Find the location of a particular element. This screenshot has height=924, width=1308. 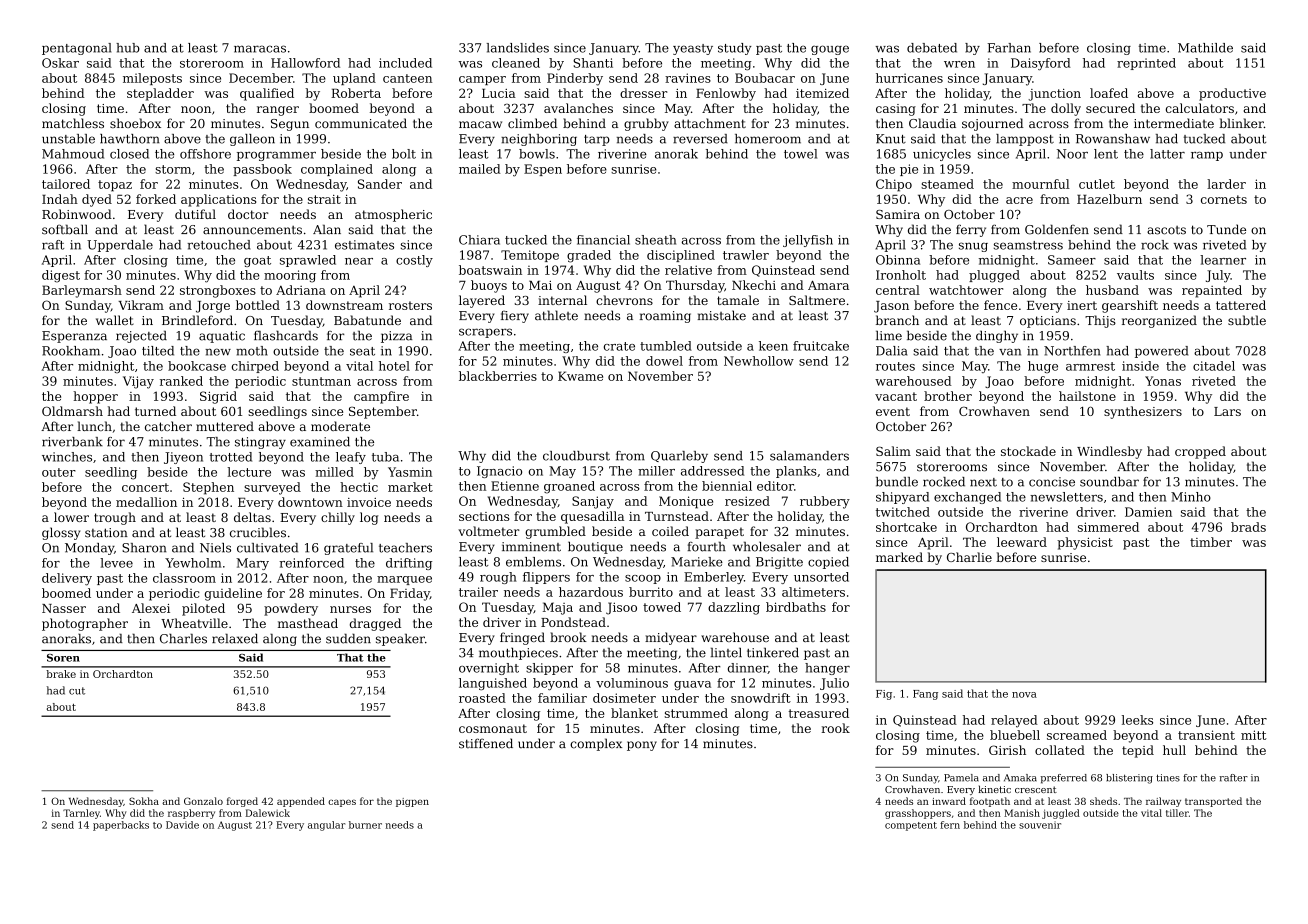

delivery is located at coordinates (67, 579).
